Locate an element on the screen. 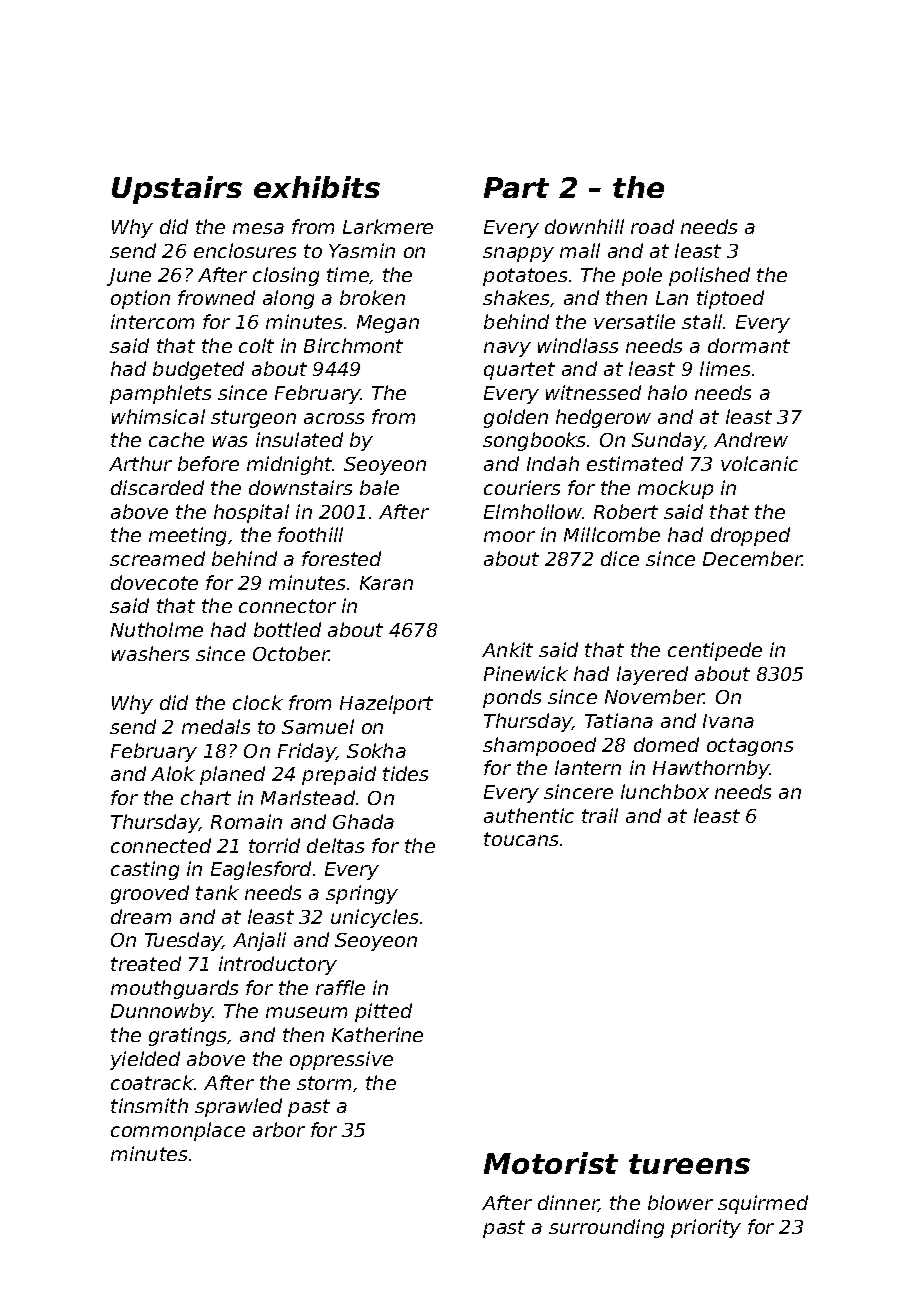 The image size is (924, 1311). Upstairs is located at coordinates (177, 190).
